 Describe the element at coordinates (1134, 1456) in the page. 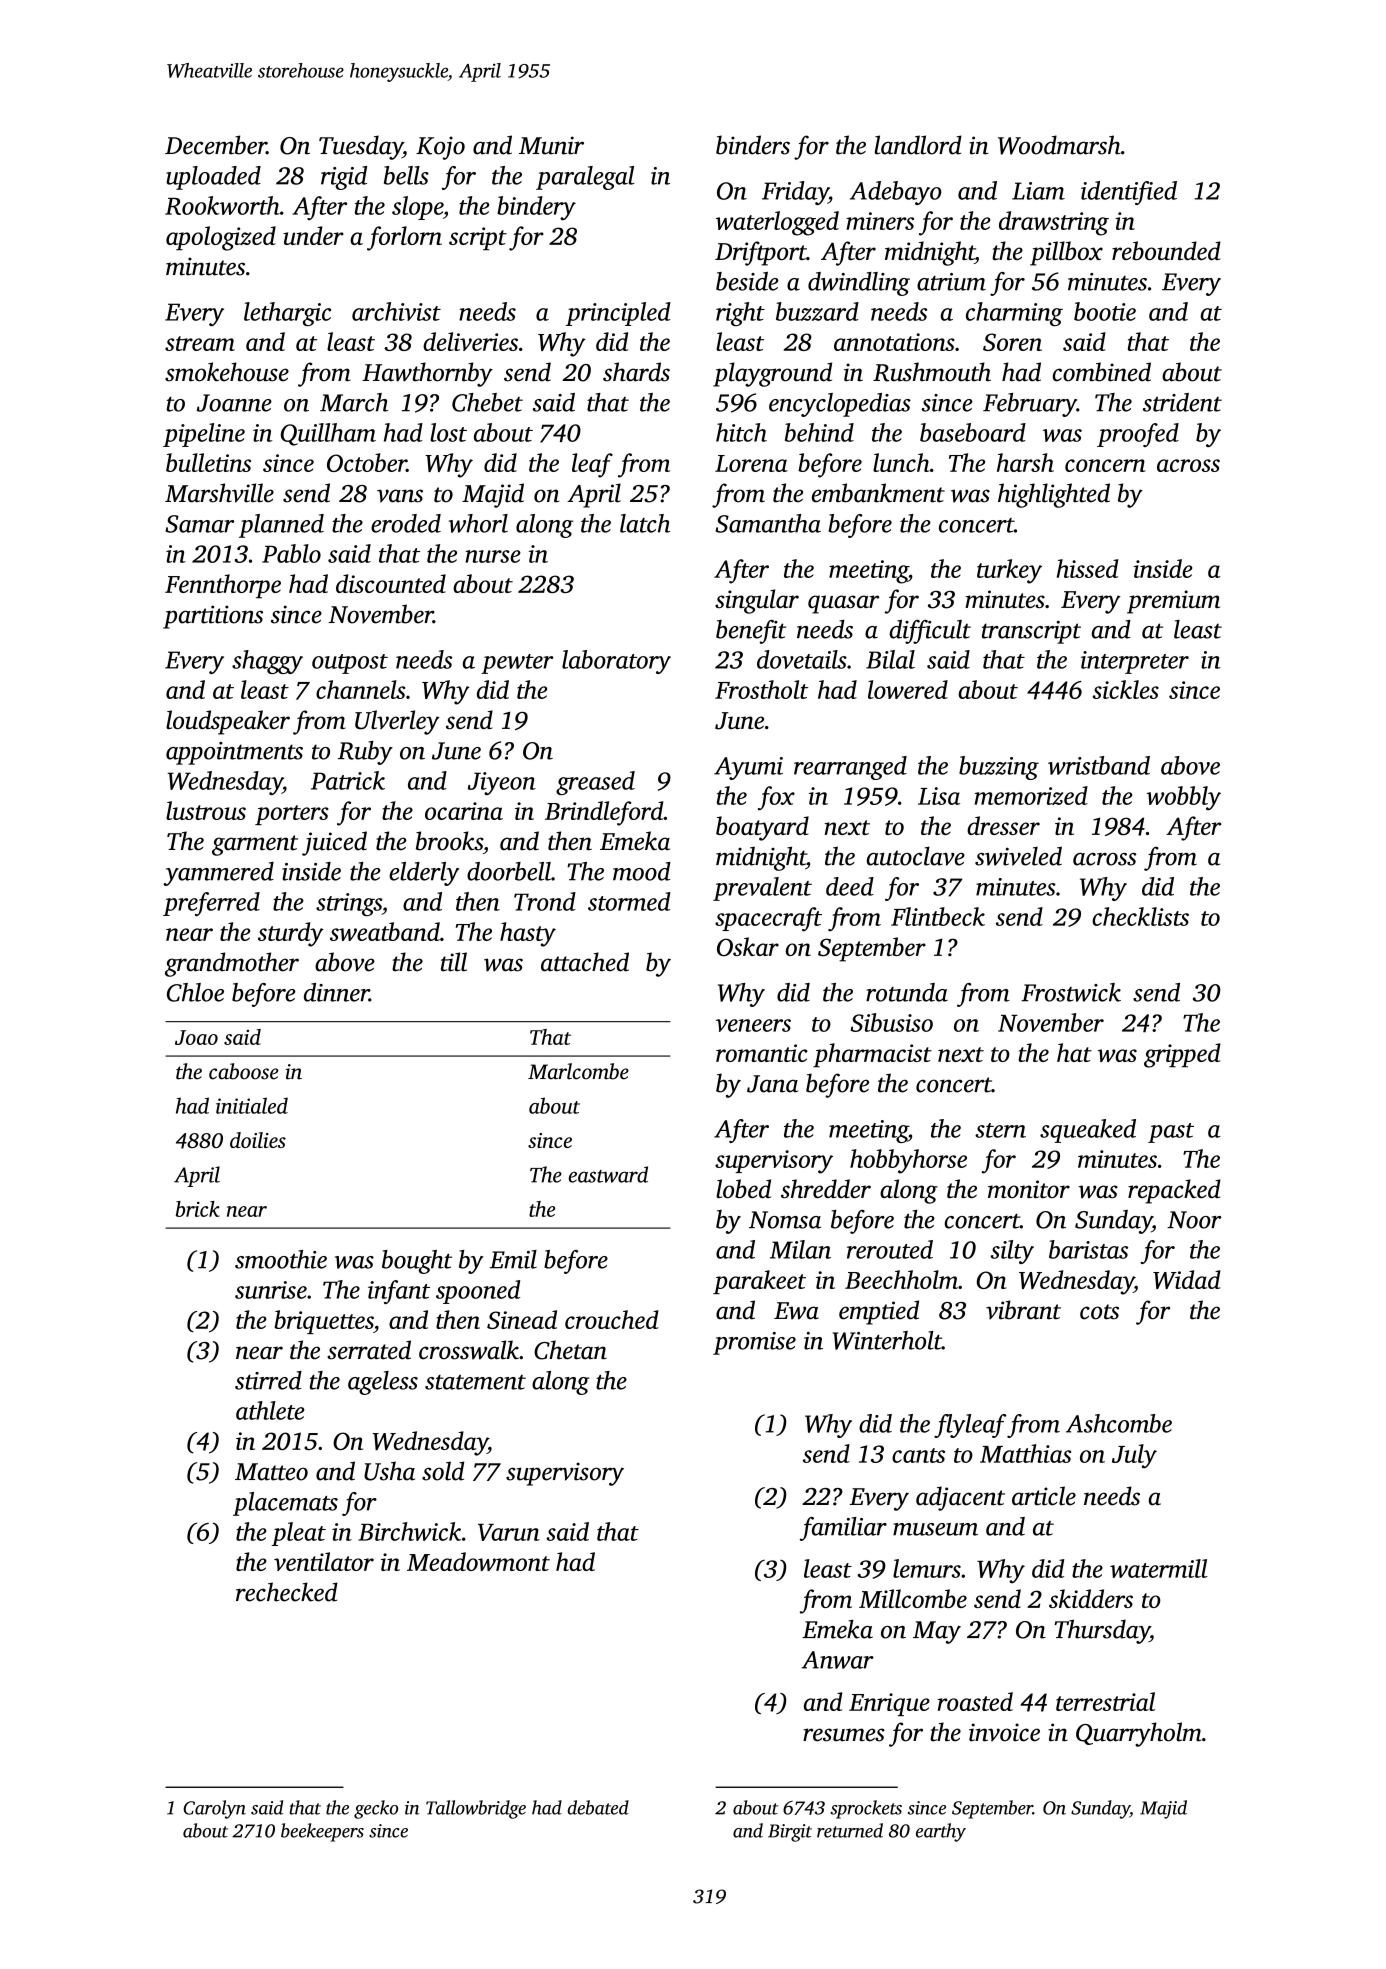

I see `July` at that location.
